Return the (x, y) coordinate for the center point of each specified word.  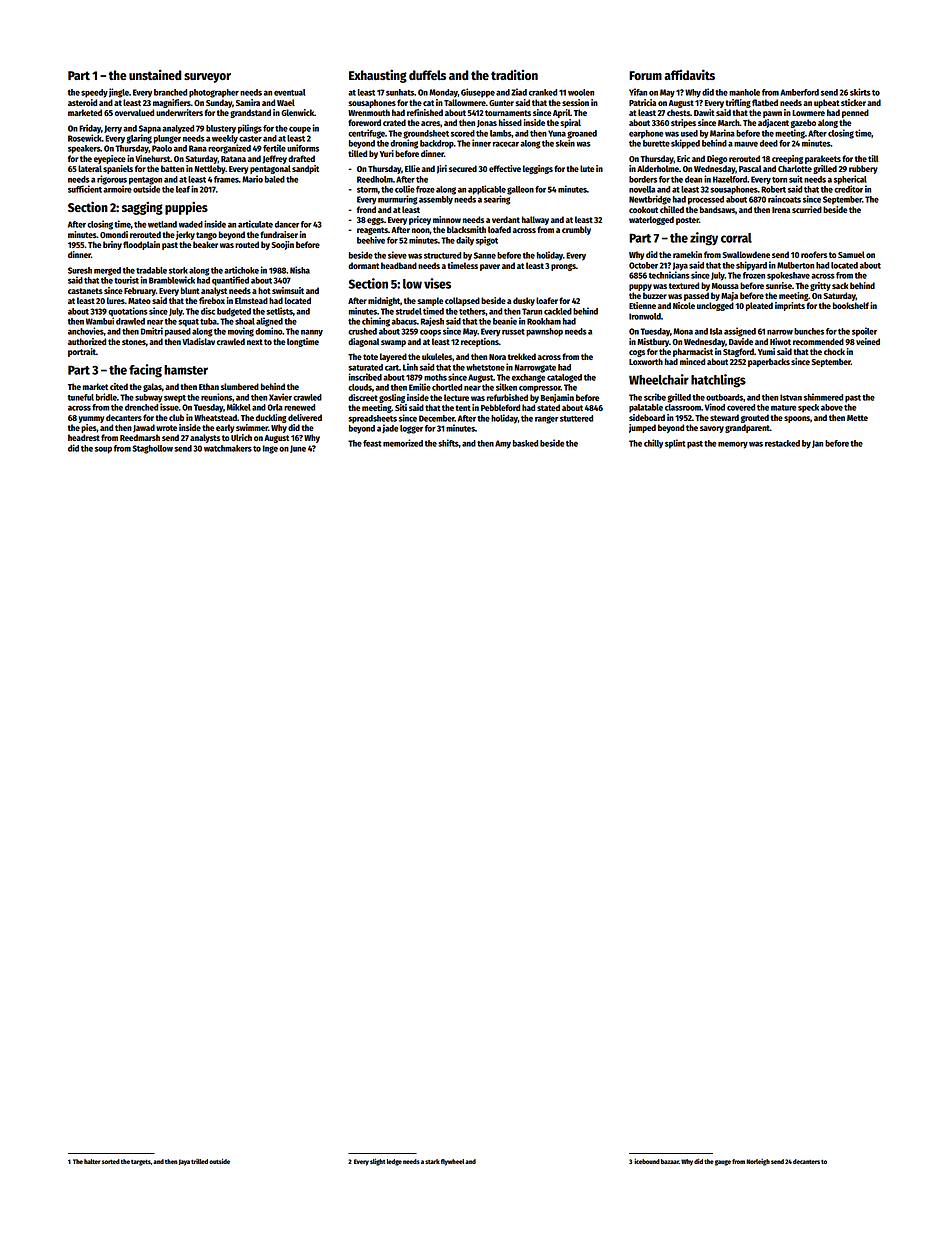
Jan (817, 444)
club (176, 417)
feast (372, 443)
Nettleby (210, 169)
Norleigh (758, 1162)
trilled (199, 1161)
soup (103, 450)
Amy (503, 444)
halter (92, 1161)
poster (687, 221)
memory (733, 445)
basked (525, 443)
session (575, 102)
